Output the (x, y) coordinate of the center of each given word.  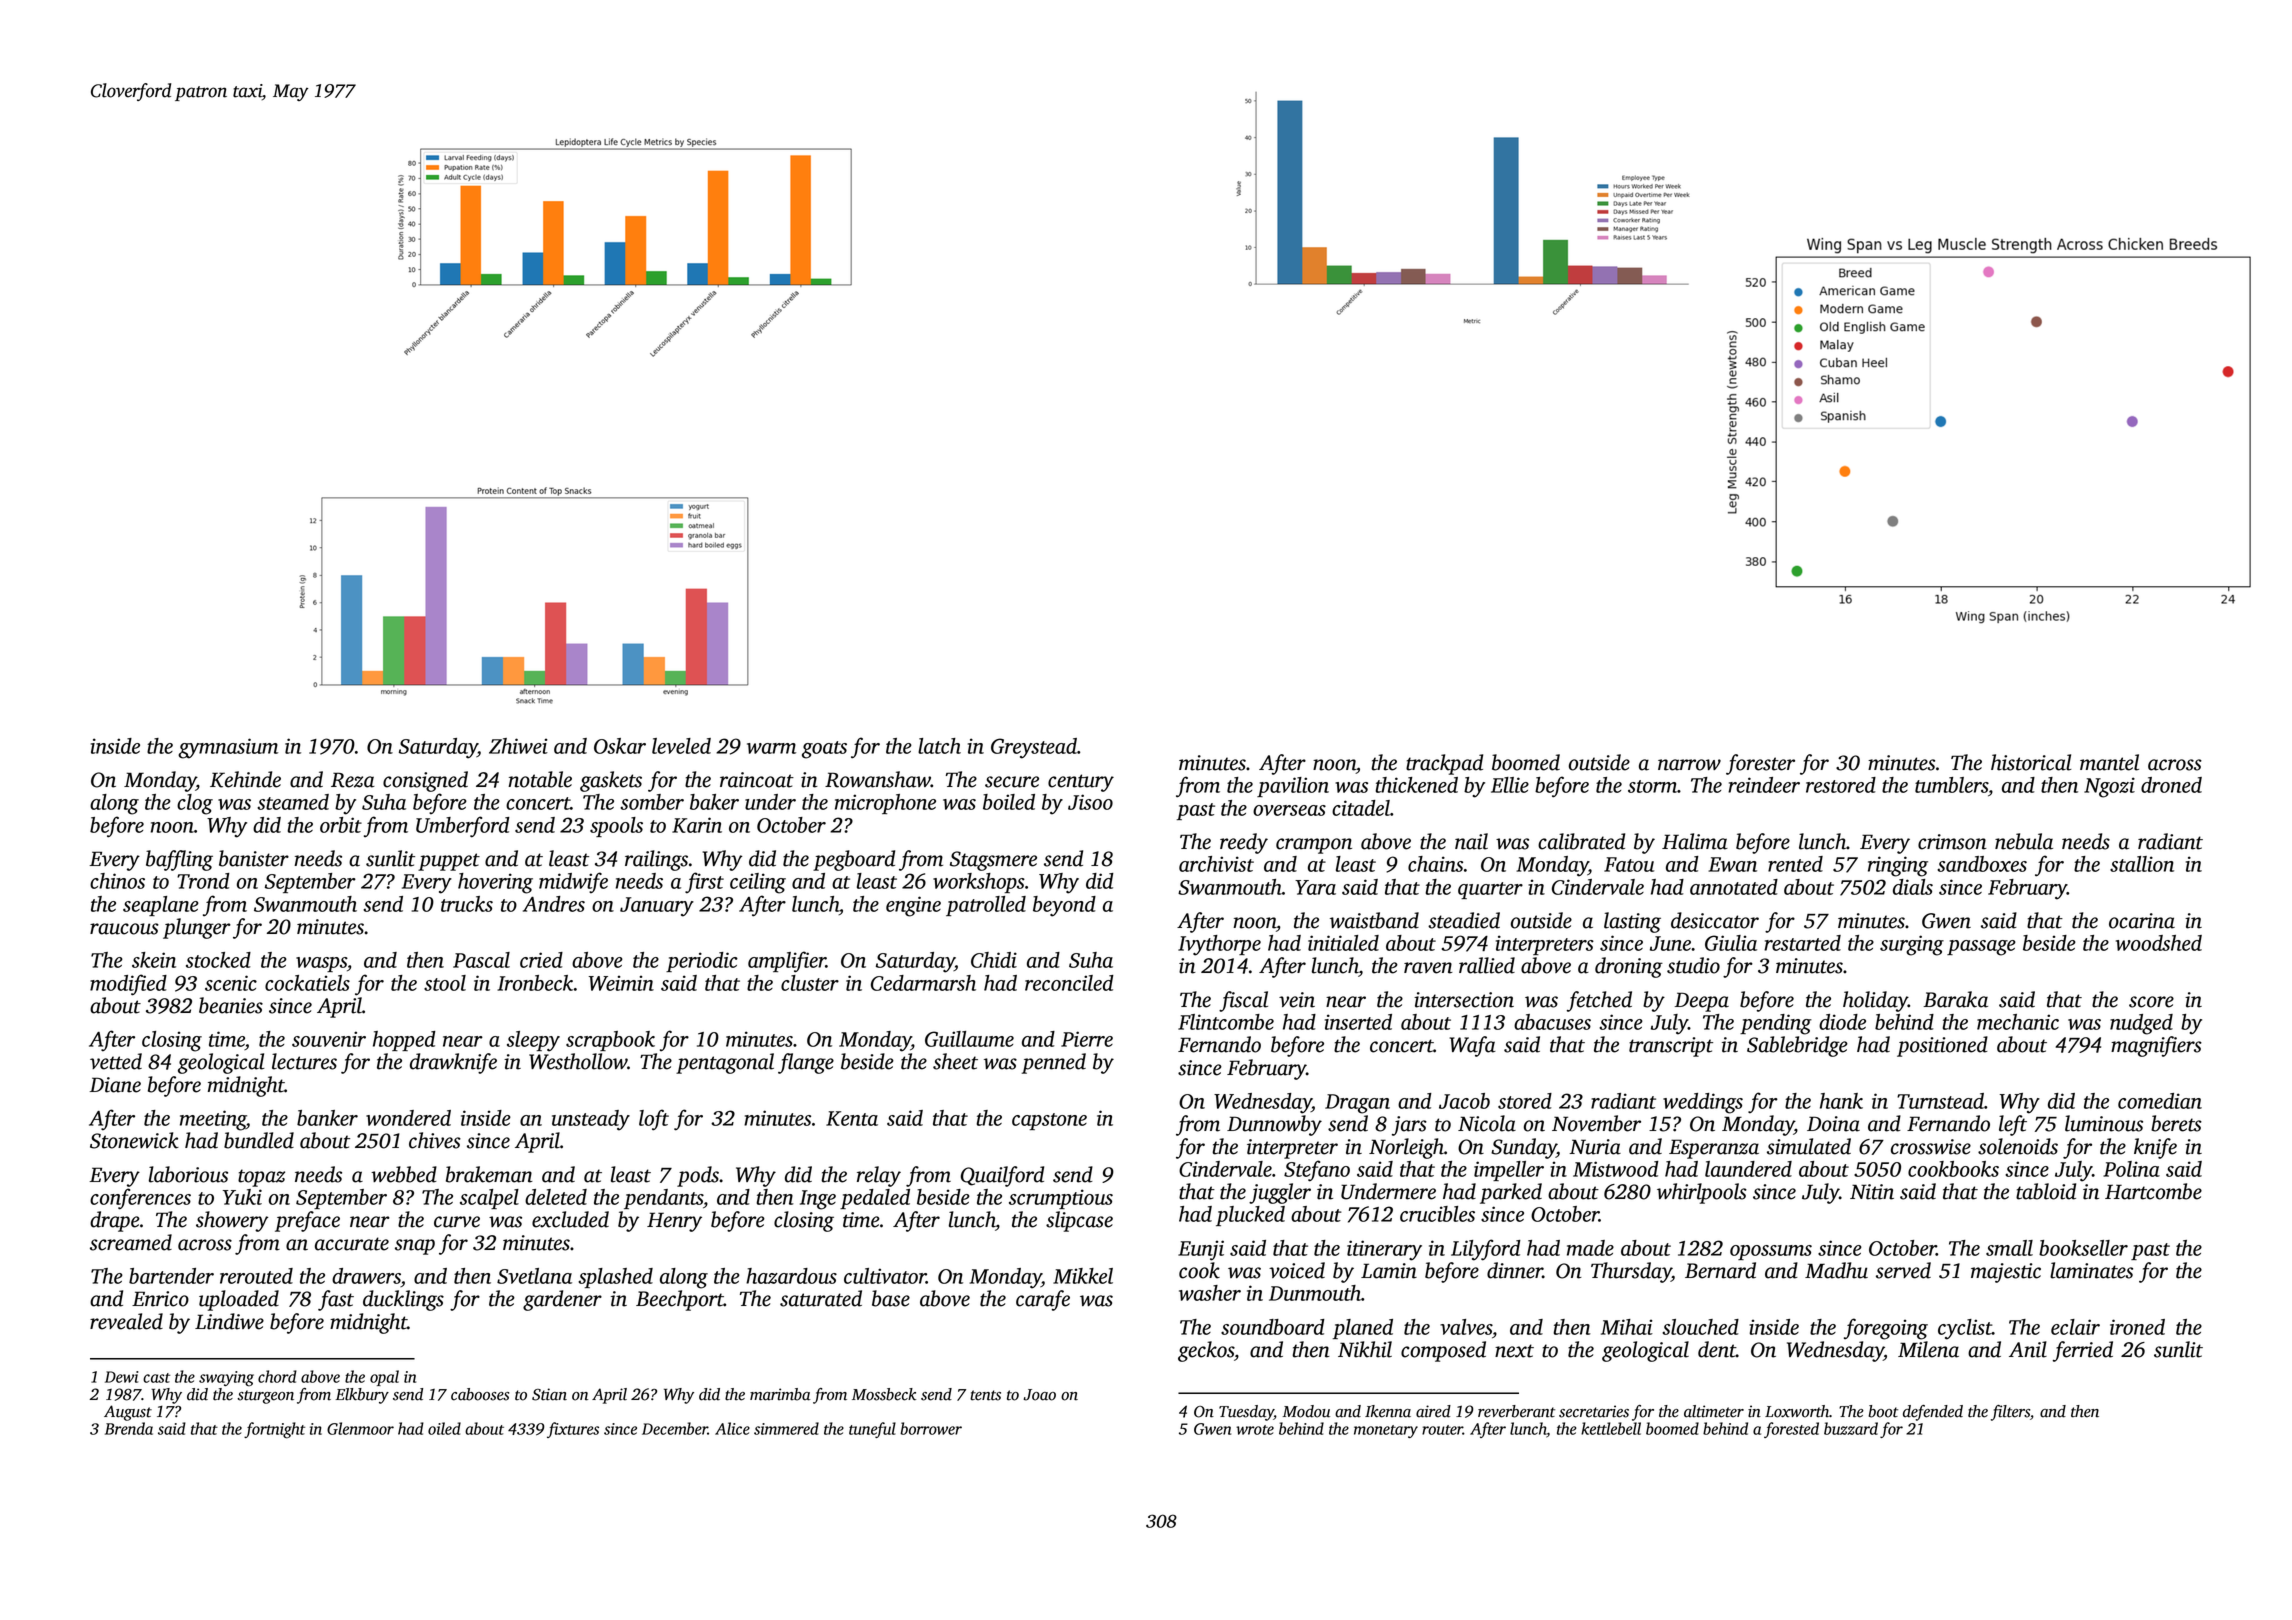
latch (939, 746)
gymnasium (228, 748)
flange (806, 1063)
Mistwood (1616, 1169)
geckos (1206, 1351)
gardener (562, 1300)
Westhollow (578, 1061)
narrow (1689, 765)
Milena (1928, 1349)
